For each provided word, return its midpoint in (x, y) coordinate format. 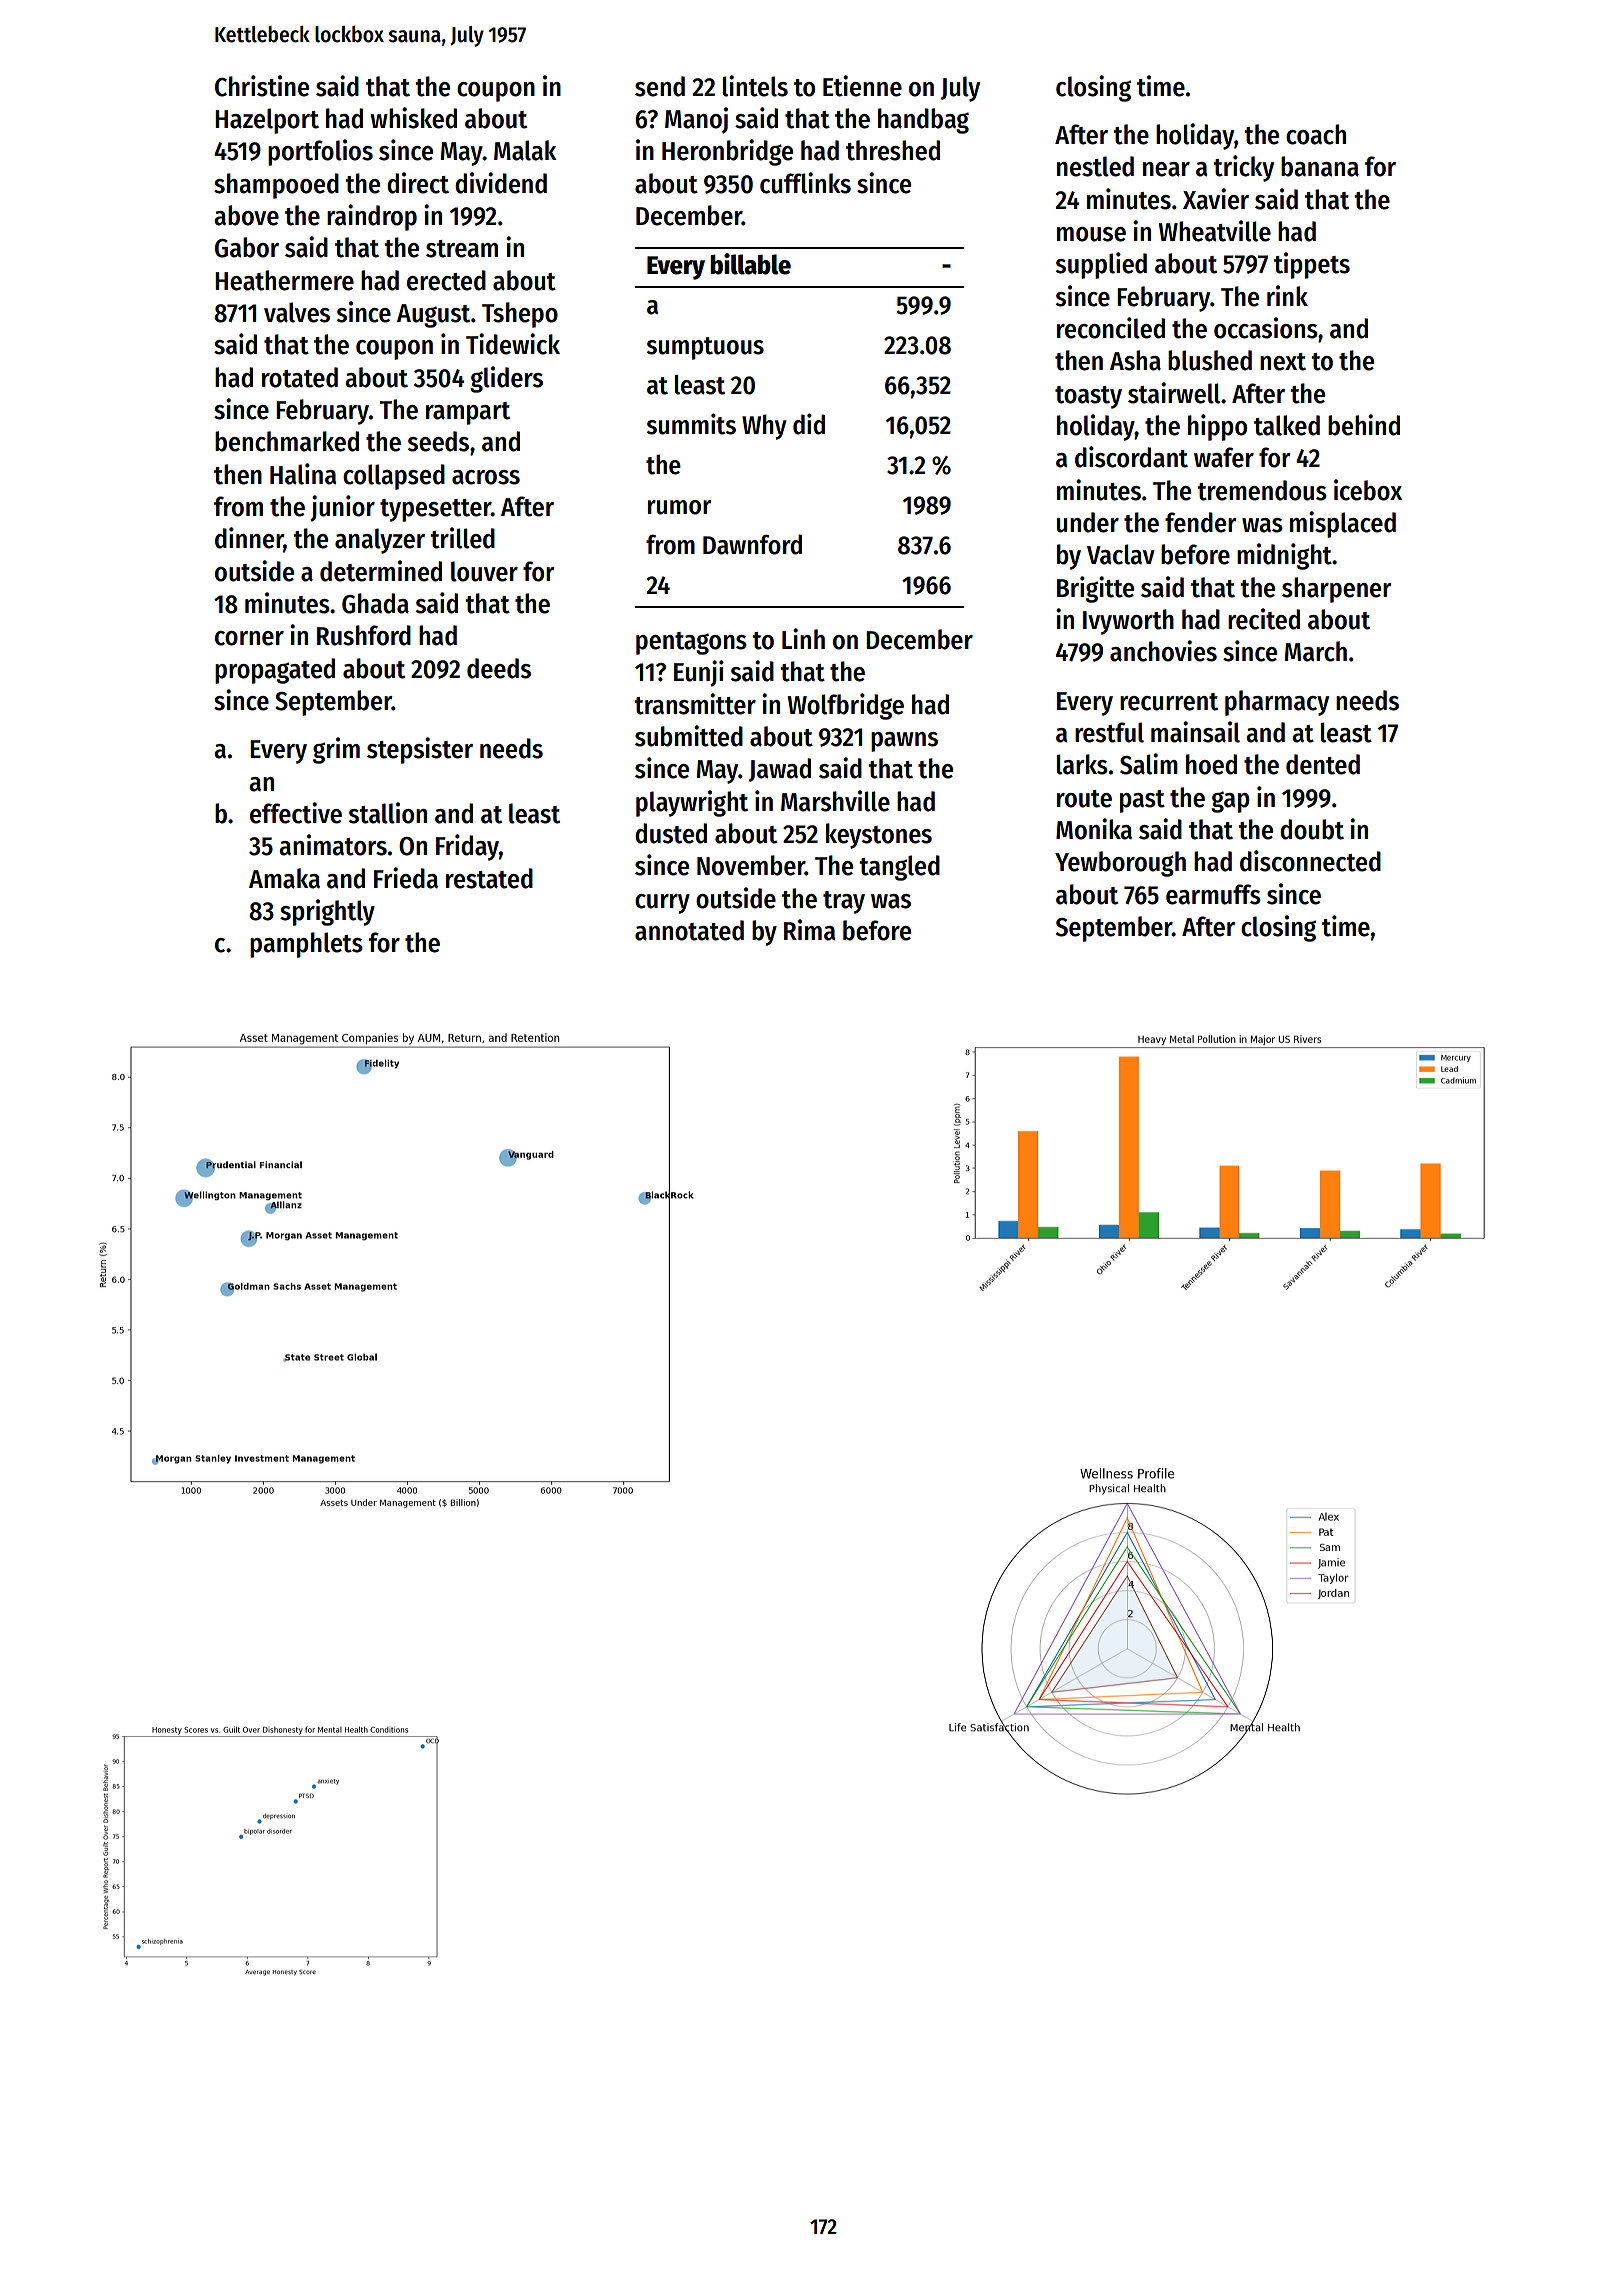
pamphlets (306, 945)
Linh (803, 638)
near (1166, 169)
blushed (1210, 360)
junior (342, 508)
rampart (468, 413)
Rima (809, 930)
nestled (1095, 166)
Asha (1135, 360)
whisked (413, 118)
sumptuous (705, 348)
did (809, 424)
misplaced (1343, 524)
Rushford (364, 635)
